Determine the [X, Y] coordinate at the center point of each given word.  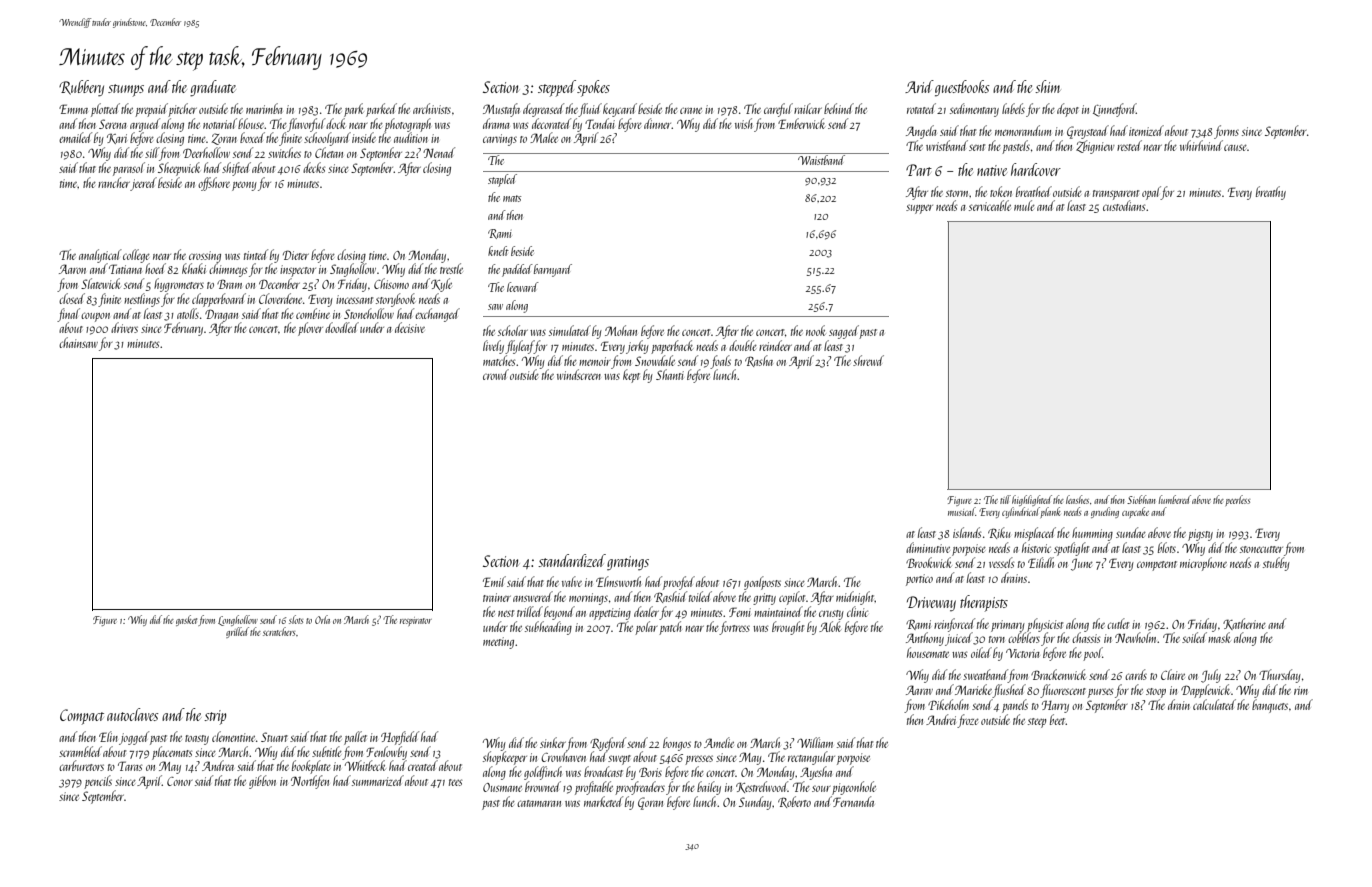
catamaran [539, 803]
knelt [498, 251]
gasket [186, 620]
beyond [559, 613]
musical [961, 511]
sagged [844, 332]
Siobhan [1141, 499]
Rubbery [81, 88]
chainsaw [78, 342]
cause [1235, 147]
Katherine [1244, 624]
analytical [100, 256]
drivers [124, 327]
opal [1151, 193]
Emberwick [801, 123]
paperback [672, 347]
